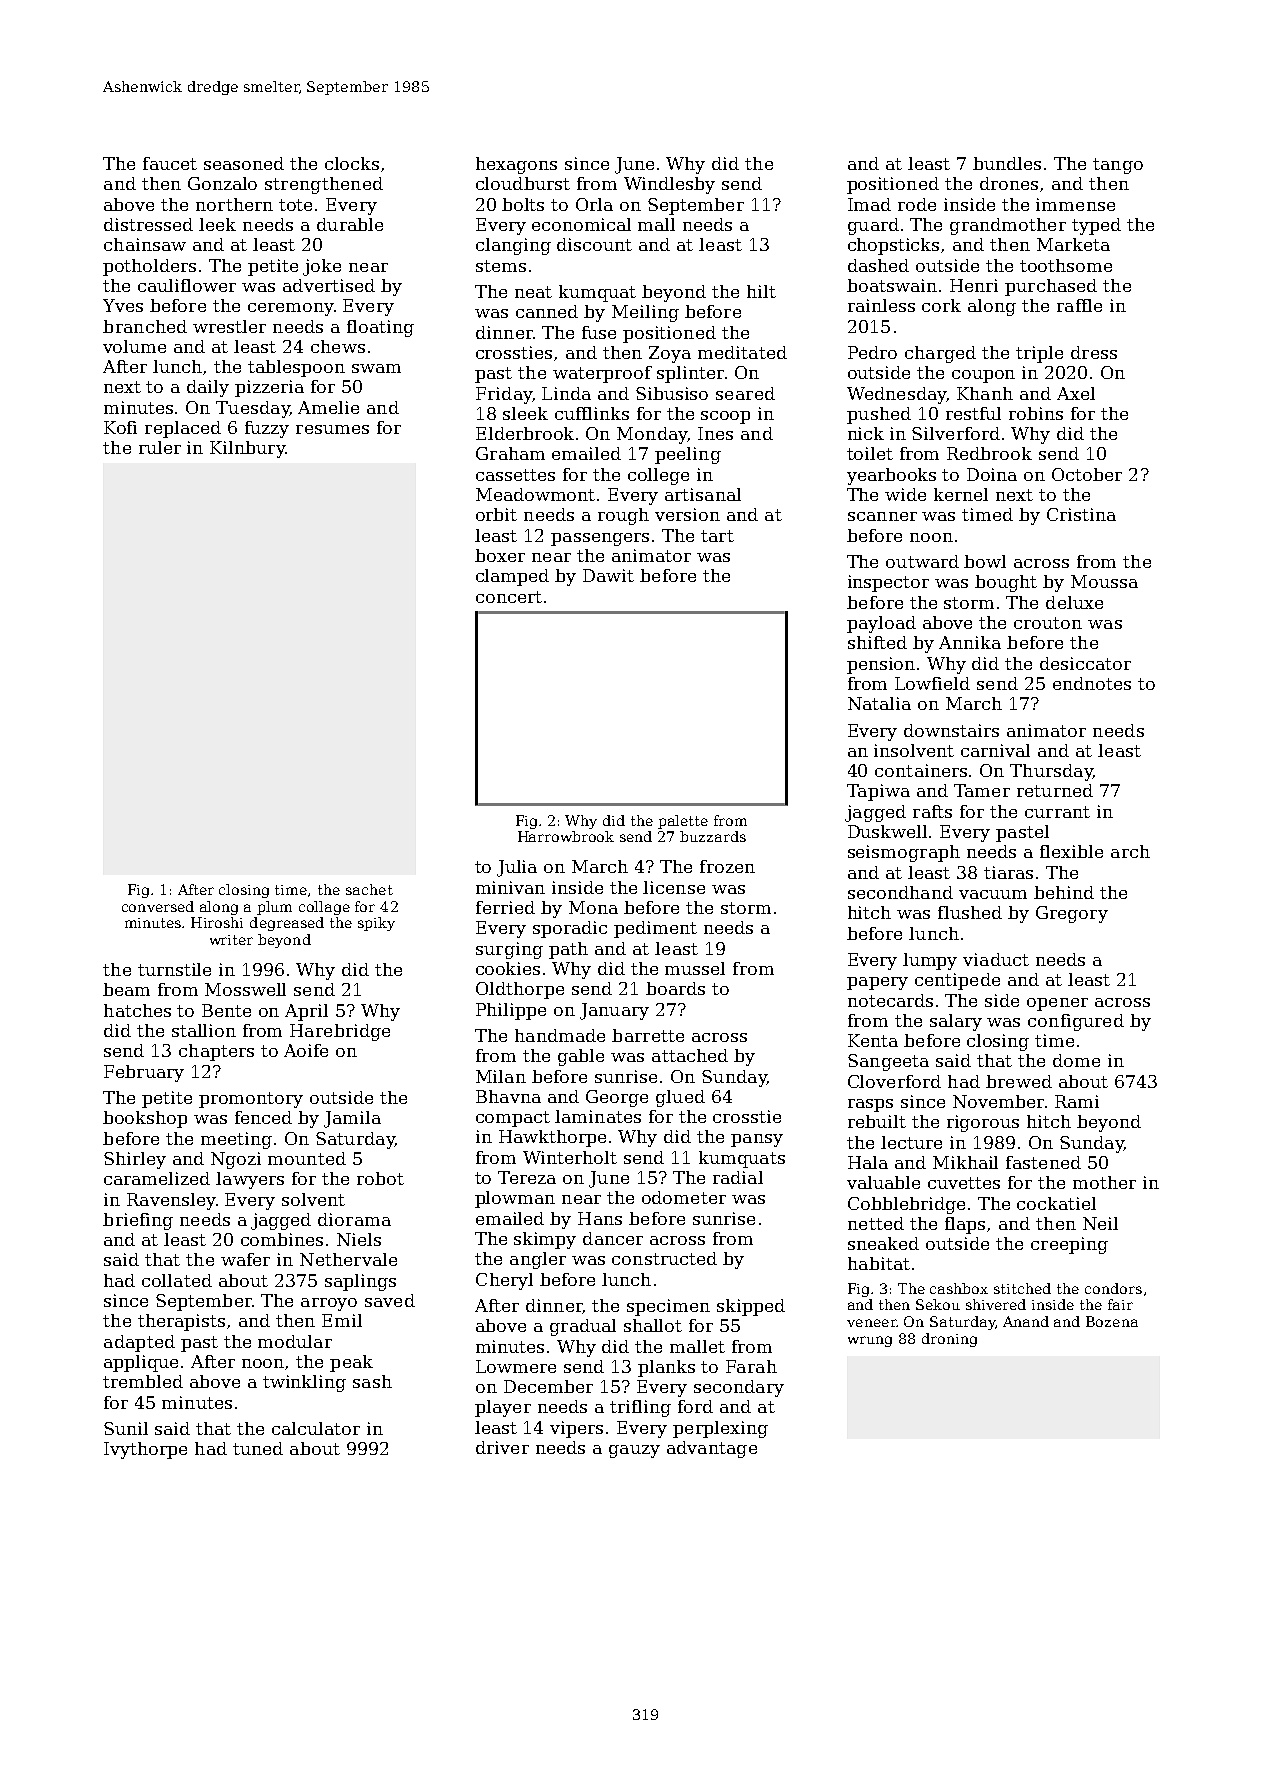 This screenshot has width=1263, height=1786. What do you see at coordinates (581, 1057) in the screenshot?
I see `gable` at bounding box center [581, 1057].
